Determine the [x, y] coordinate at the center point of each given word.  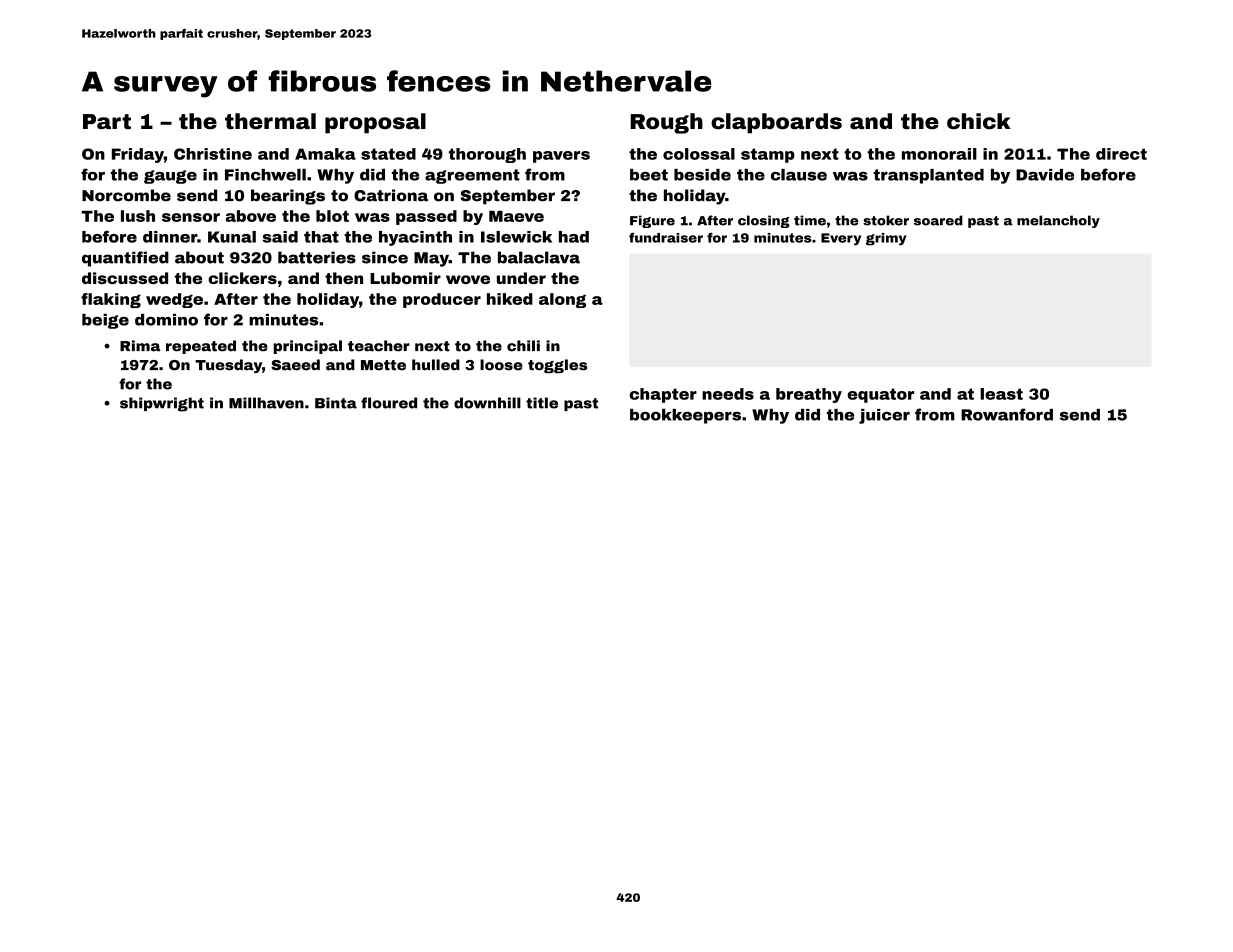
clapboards [776, 123]
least [1001, 394]
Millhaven [266, 403]
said [280, 237]
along [562, 300]
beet [649, 175]
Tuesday [228, 366]
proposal [375, 123]
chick [979, 121]
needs [728, 394]
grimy [886, 239]
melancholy [1058, 221]
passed [426, 217]
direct [1121, 154]
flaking [111, 300]
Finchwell [265, 175]
